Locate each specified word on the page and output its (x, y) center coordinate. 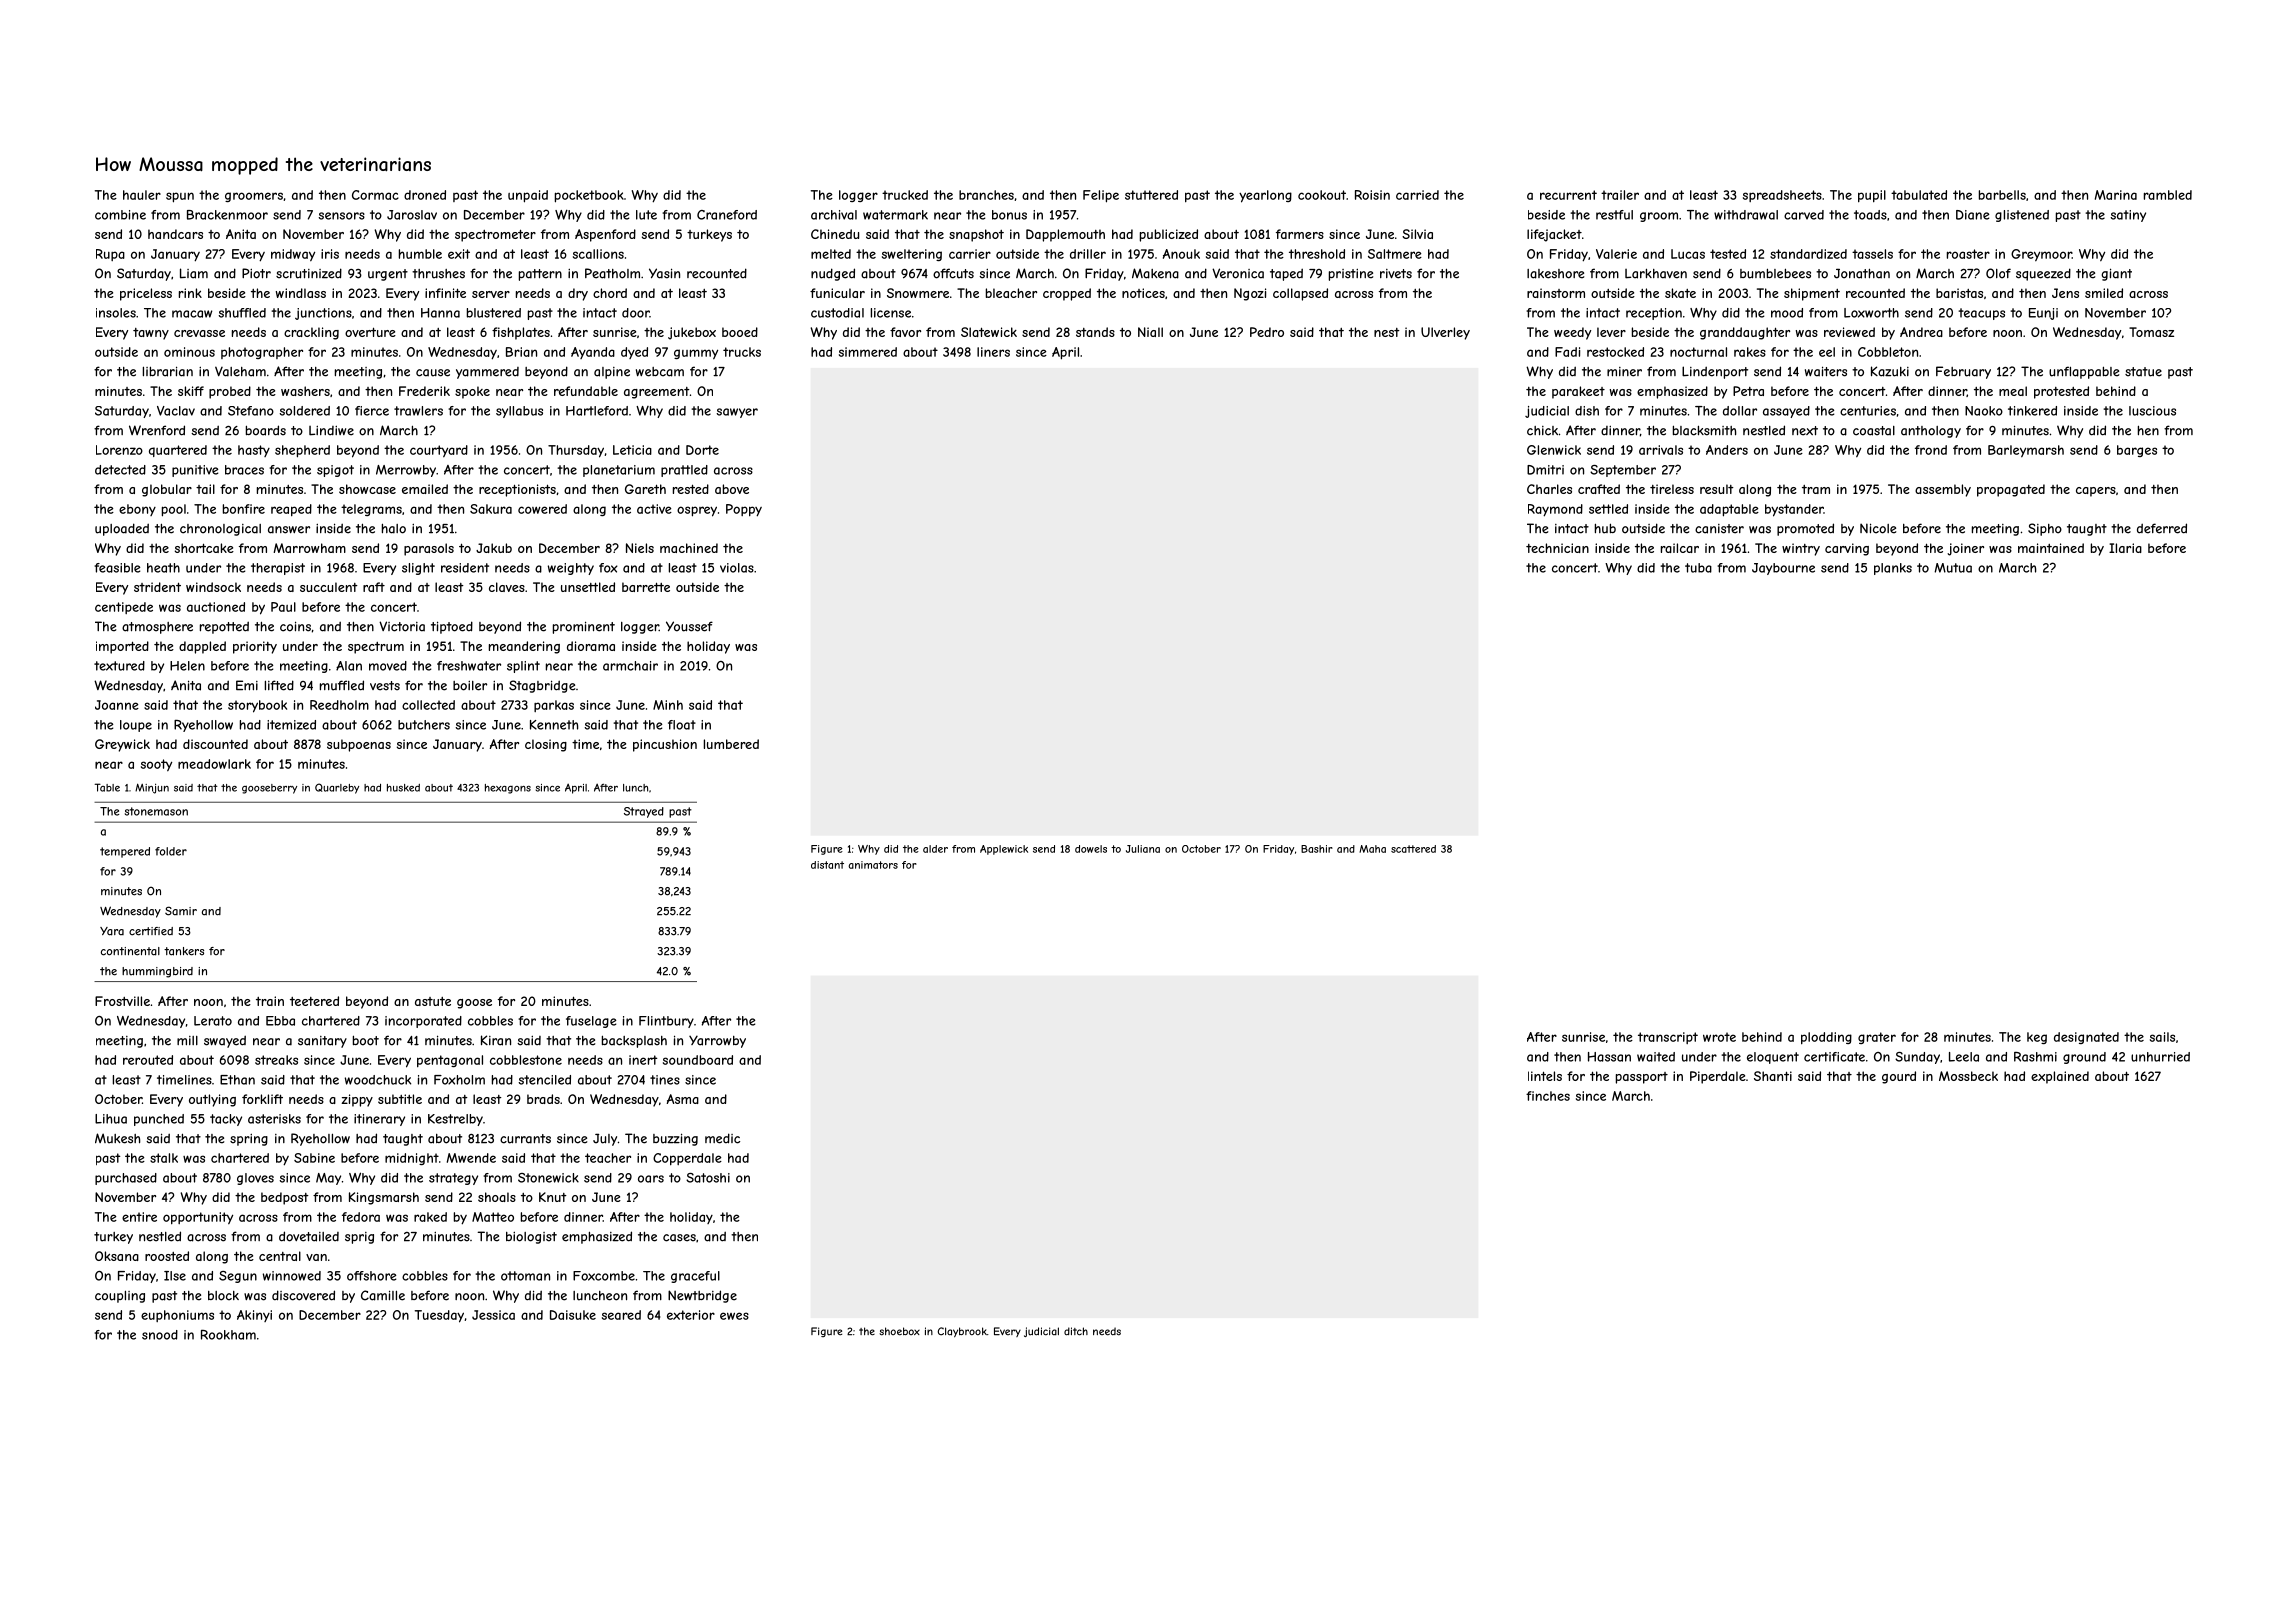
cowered (542, 509)
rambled (2168, 195)
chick (1542, 431)
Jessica (493, 1315)
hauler (142, 195)
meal (2013, 391)
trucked (905, 195)
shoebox (899, 1331)
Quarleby (337, 788)
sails (2162, 1037)
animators (873, 865)
